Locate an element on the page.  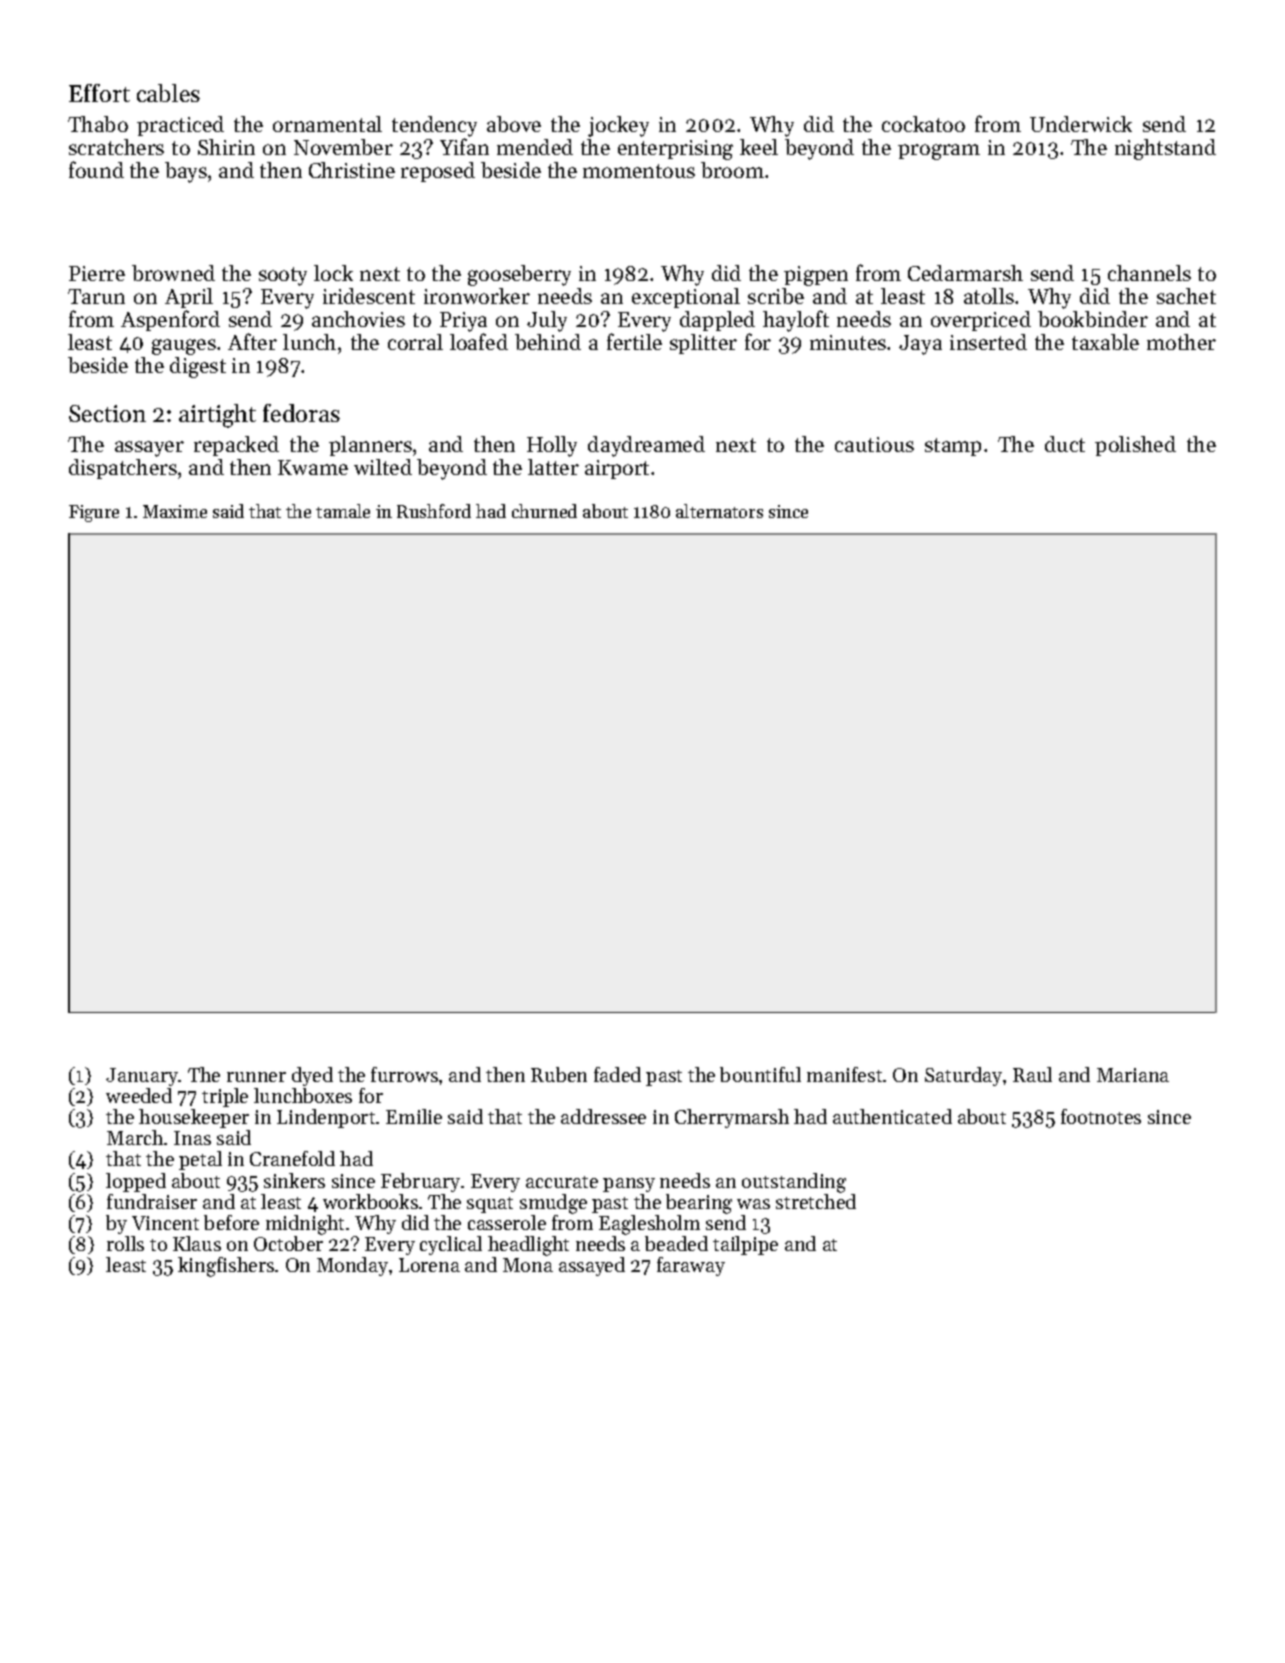
footnotes is located at coordinates (1101, 1116).
